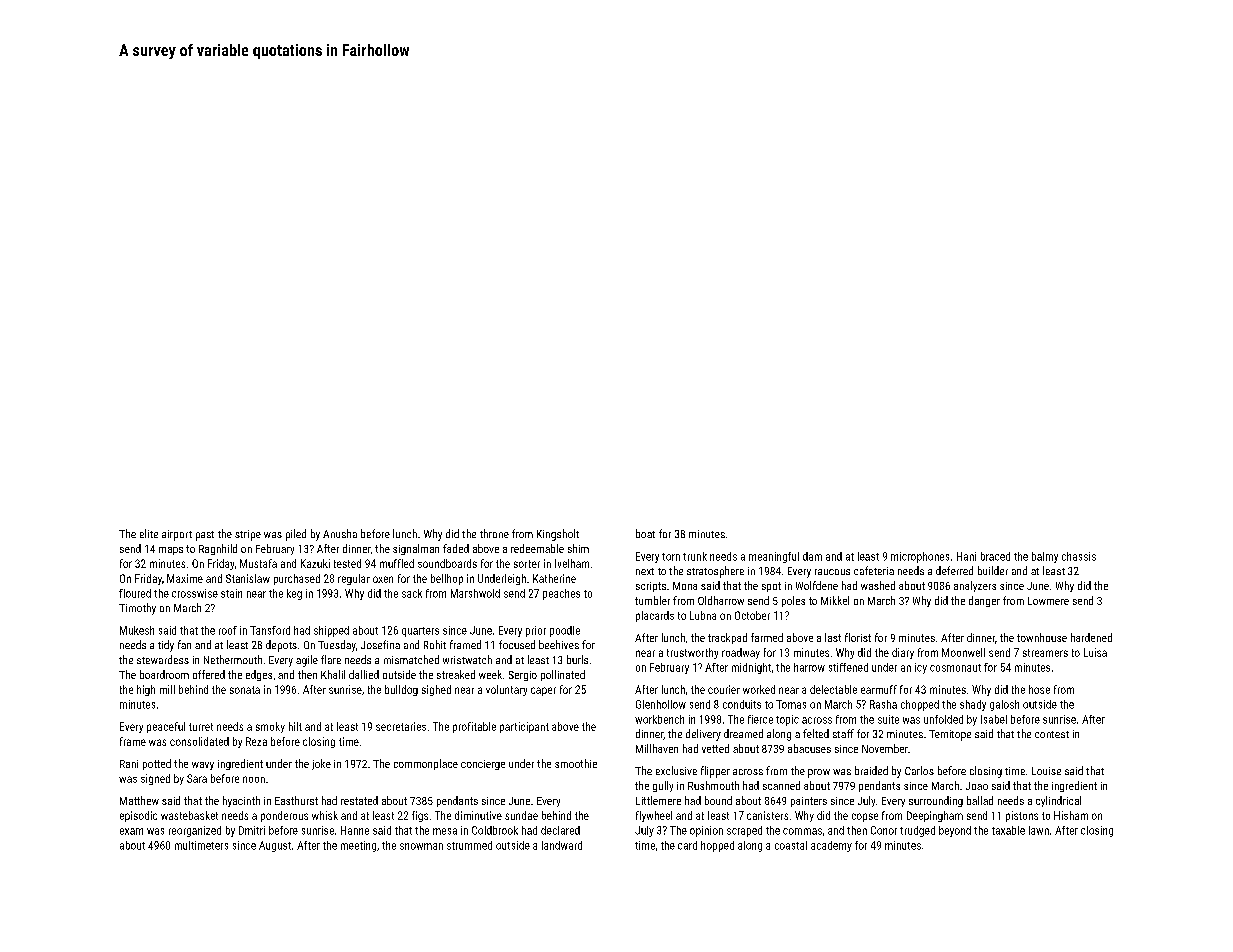 This image has height=952, width=1233. What do you see at coordinates (654, 816) in the image?
I see `flywheel` at bounding box center [654, 816].
